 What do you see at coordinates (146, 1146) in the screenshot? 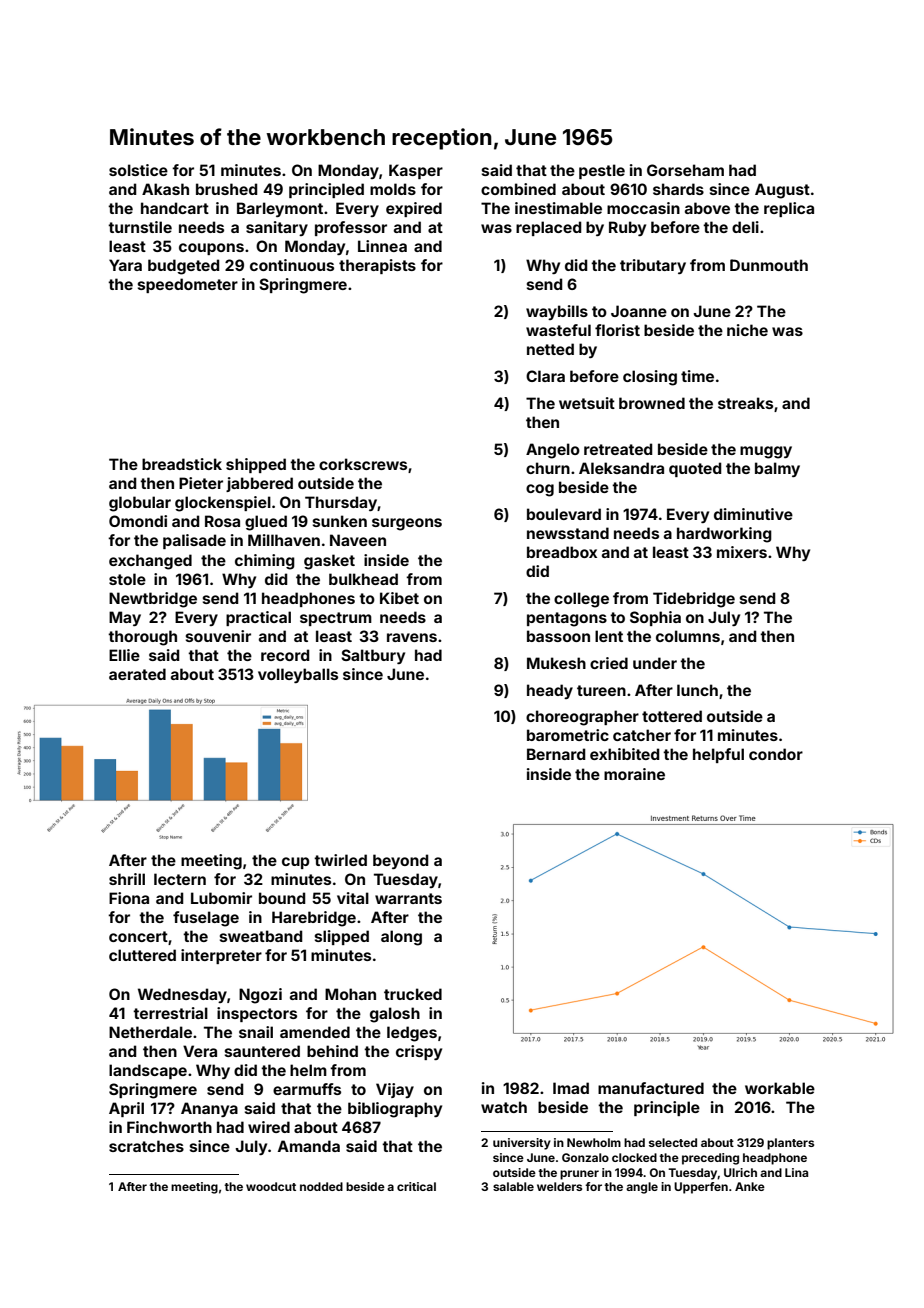
I see `scratches` at bounding box center [146, 1146].
